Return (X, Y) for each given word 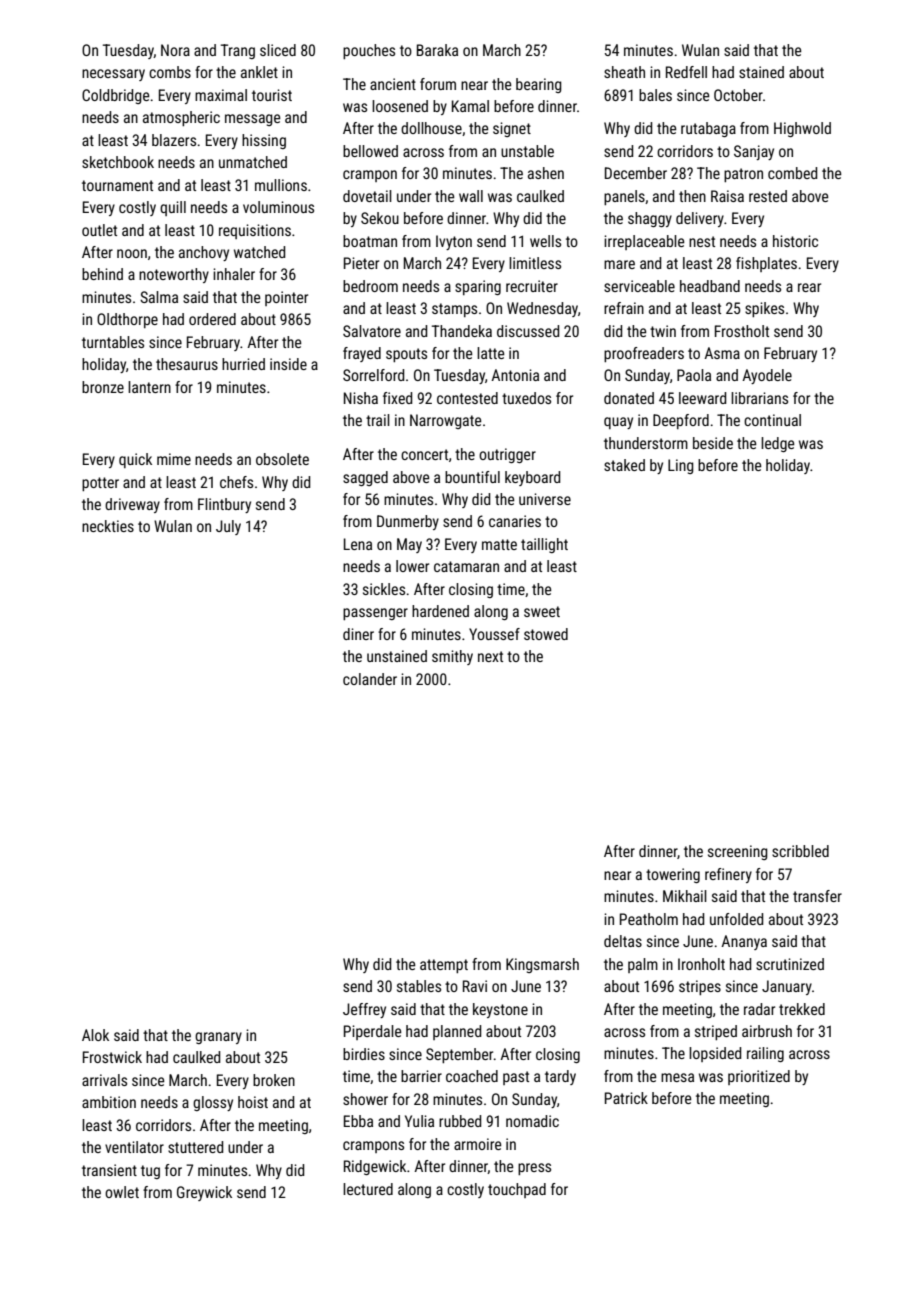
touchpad (517, 1190)
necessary (113, 75)
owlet (122, 1192)
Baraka (437, 50)
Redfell (686, 72)
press (534, 1169)
